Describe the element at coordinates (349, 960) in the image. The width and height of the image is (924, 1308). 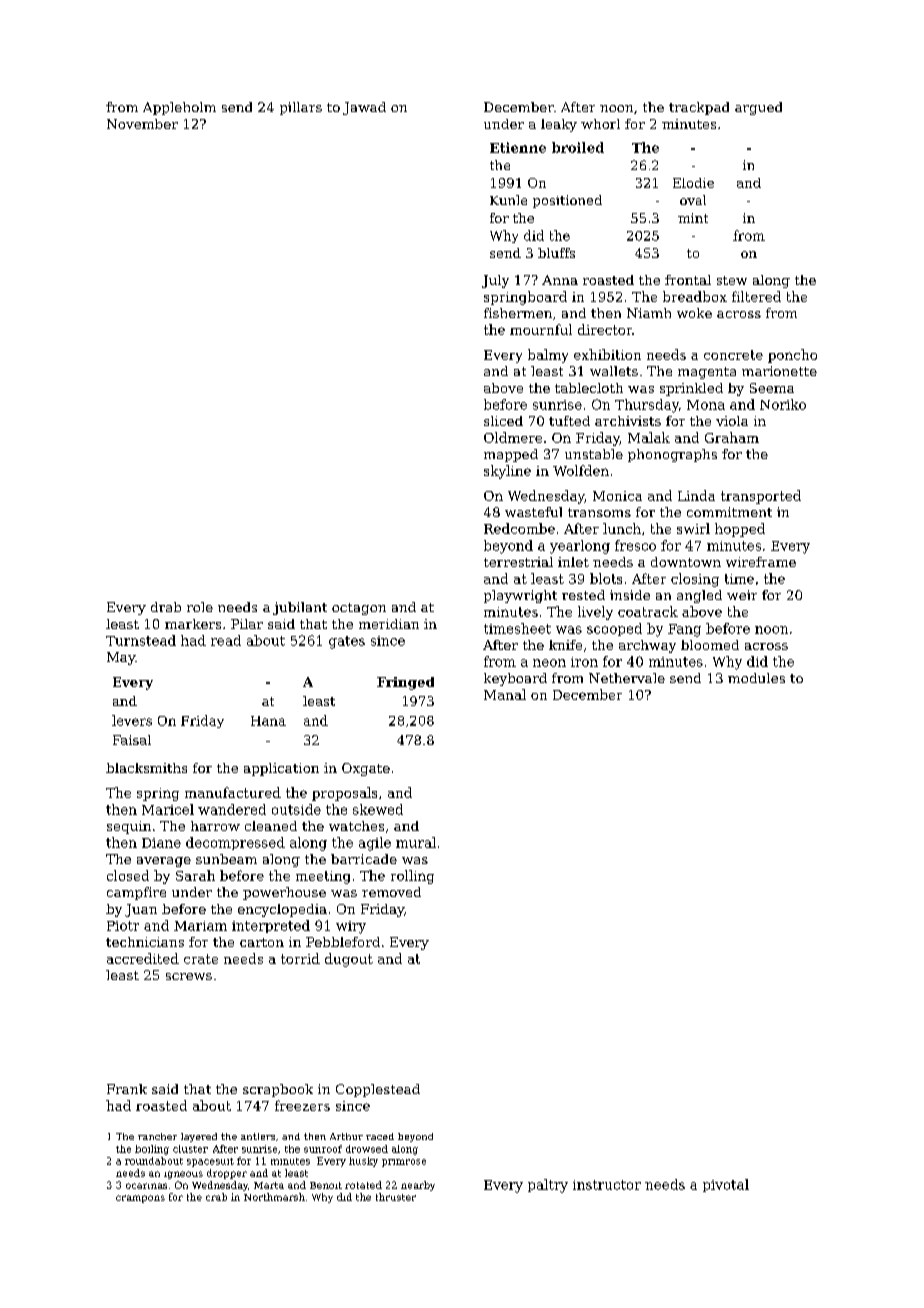
I see `dugout` at that location.
